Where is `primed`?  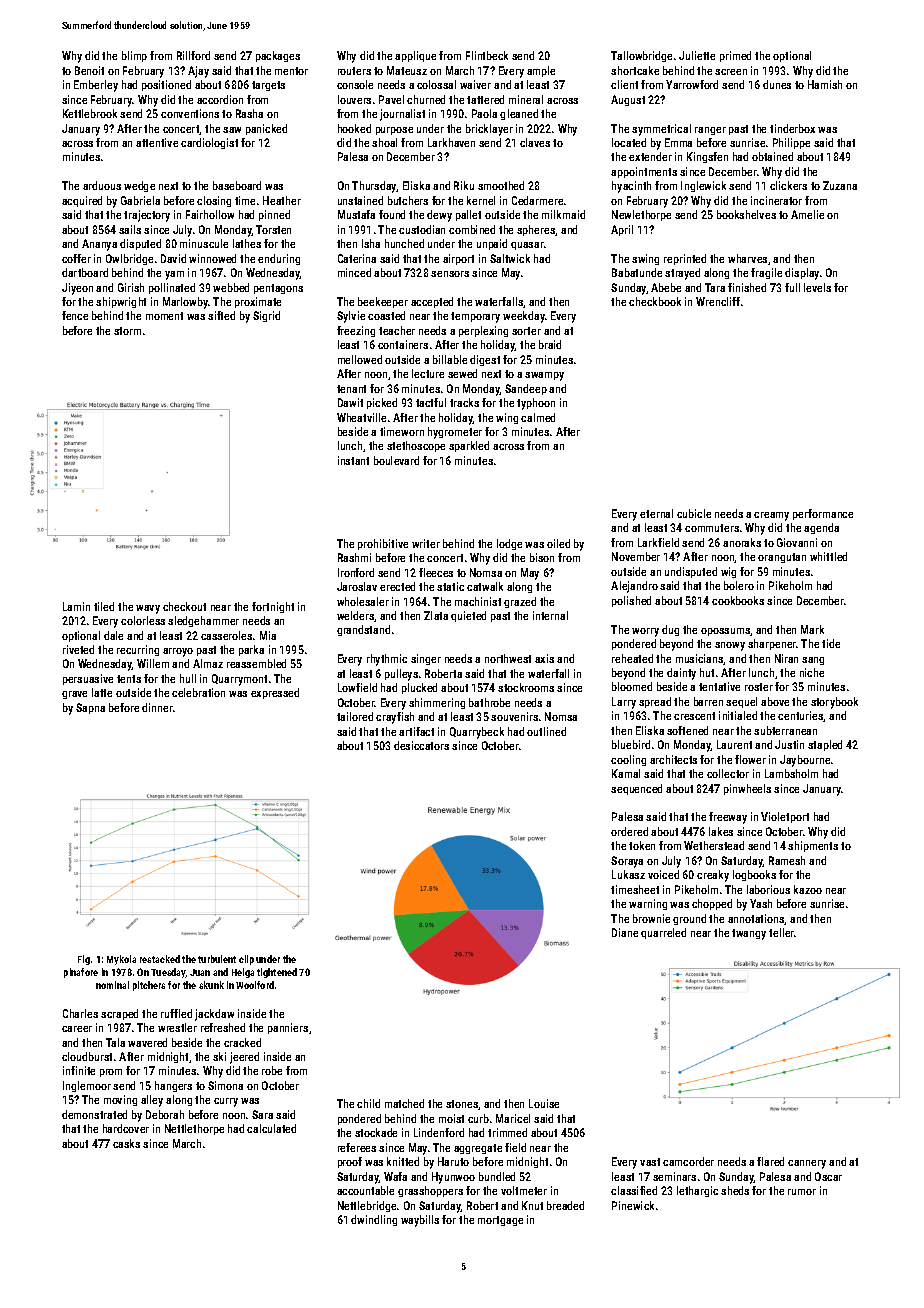
primed is located at coordinates (735, 56).
